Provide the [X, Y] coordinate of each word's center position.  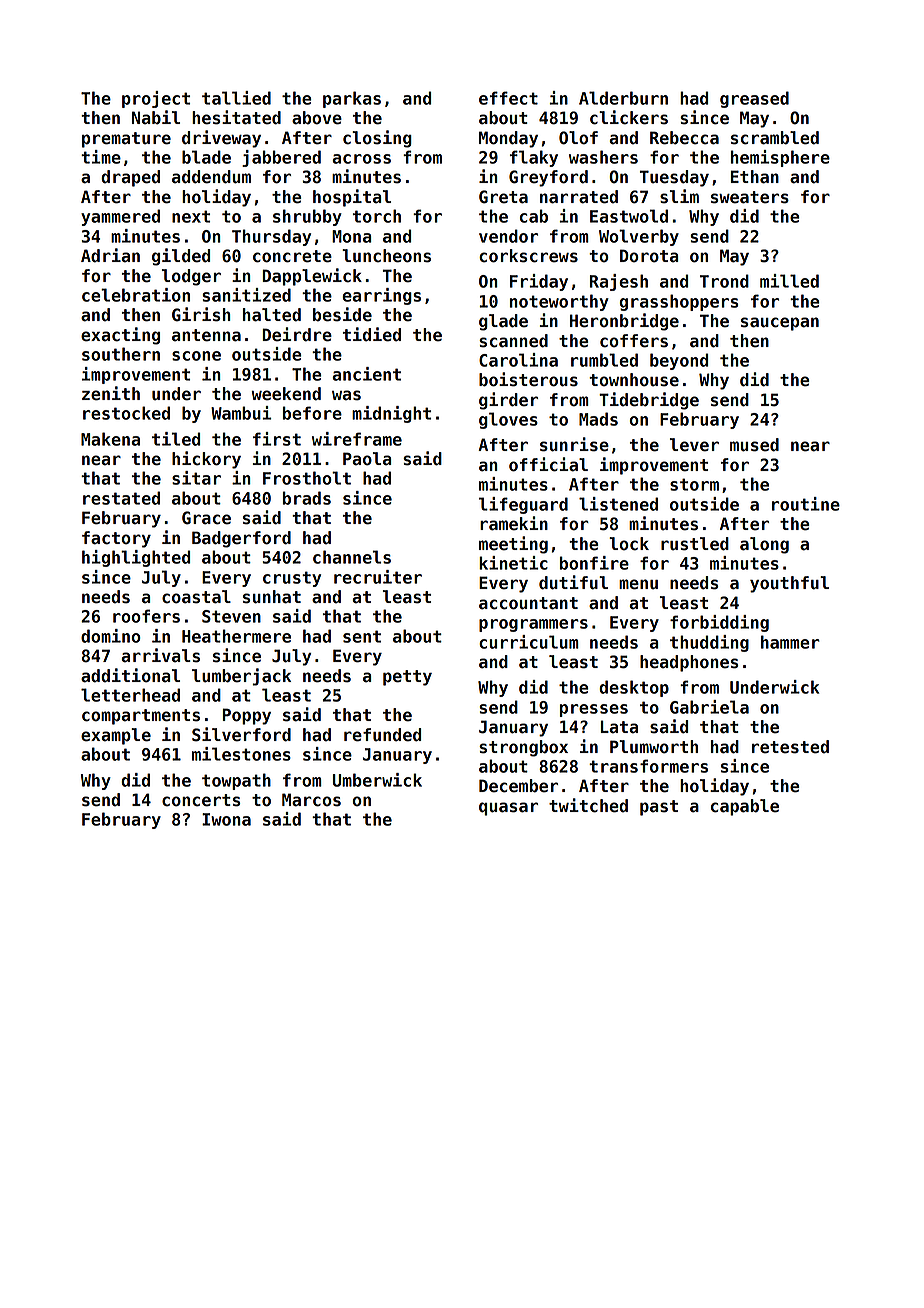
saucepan [780, 324]
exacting [120, 336]
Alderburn [623, 98]
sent [362, 636]
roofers [146, 616]
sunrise [574, 444]
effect [508, 98]
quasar [508, 809]
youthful [789, 584]
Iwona [226, 819]
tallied [236, 98]
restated [121, 498]
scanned [513, 341]
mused [754, 445]
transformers [648, 766]
